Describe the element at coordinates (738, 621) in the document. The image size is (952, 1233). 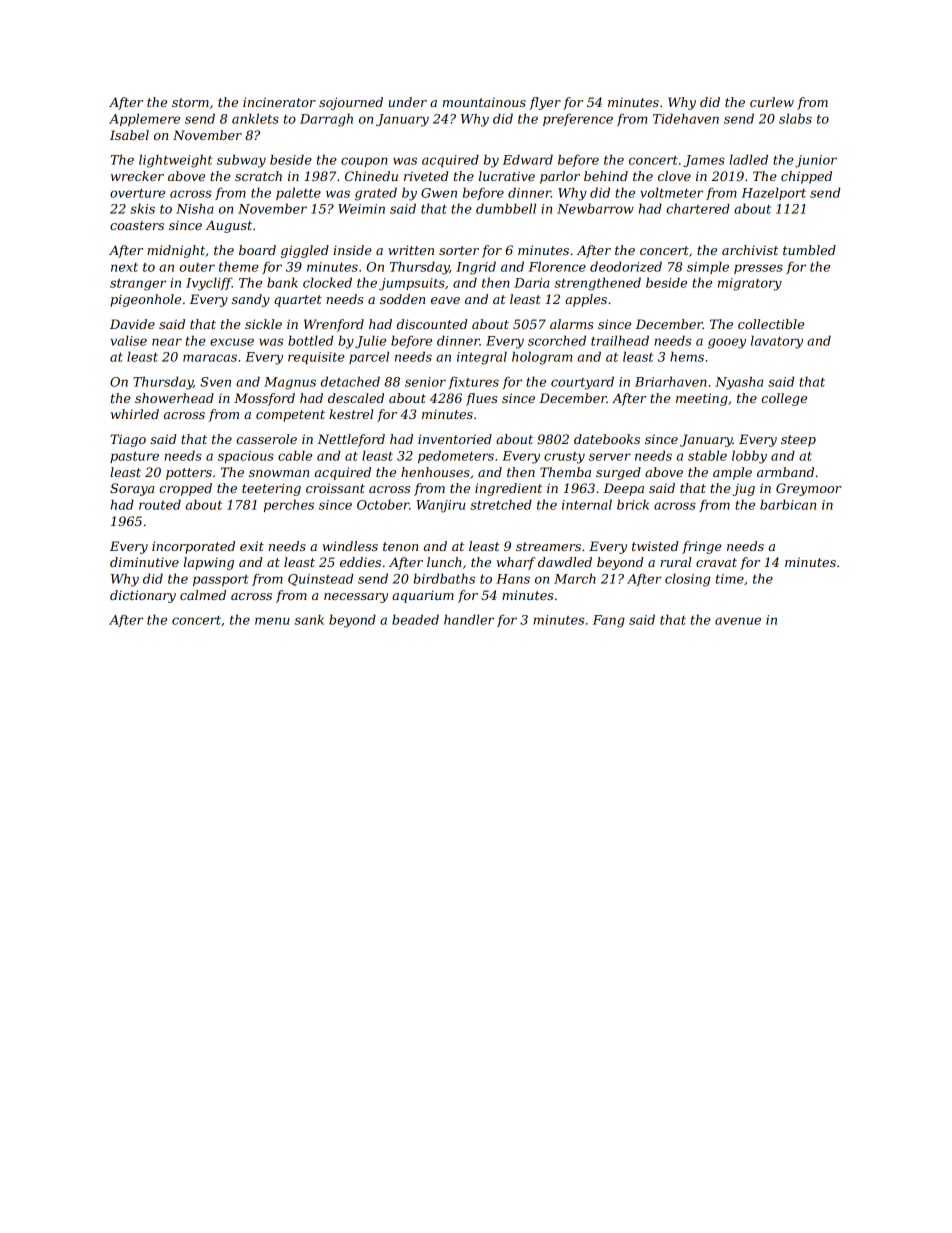
I see `avenue` at that location.
